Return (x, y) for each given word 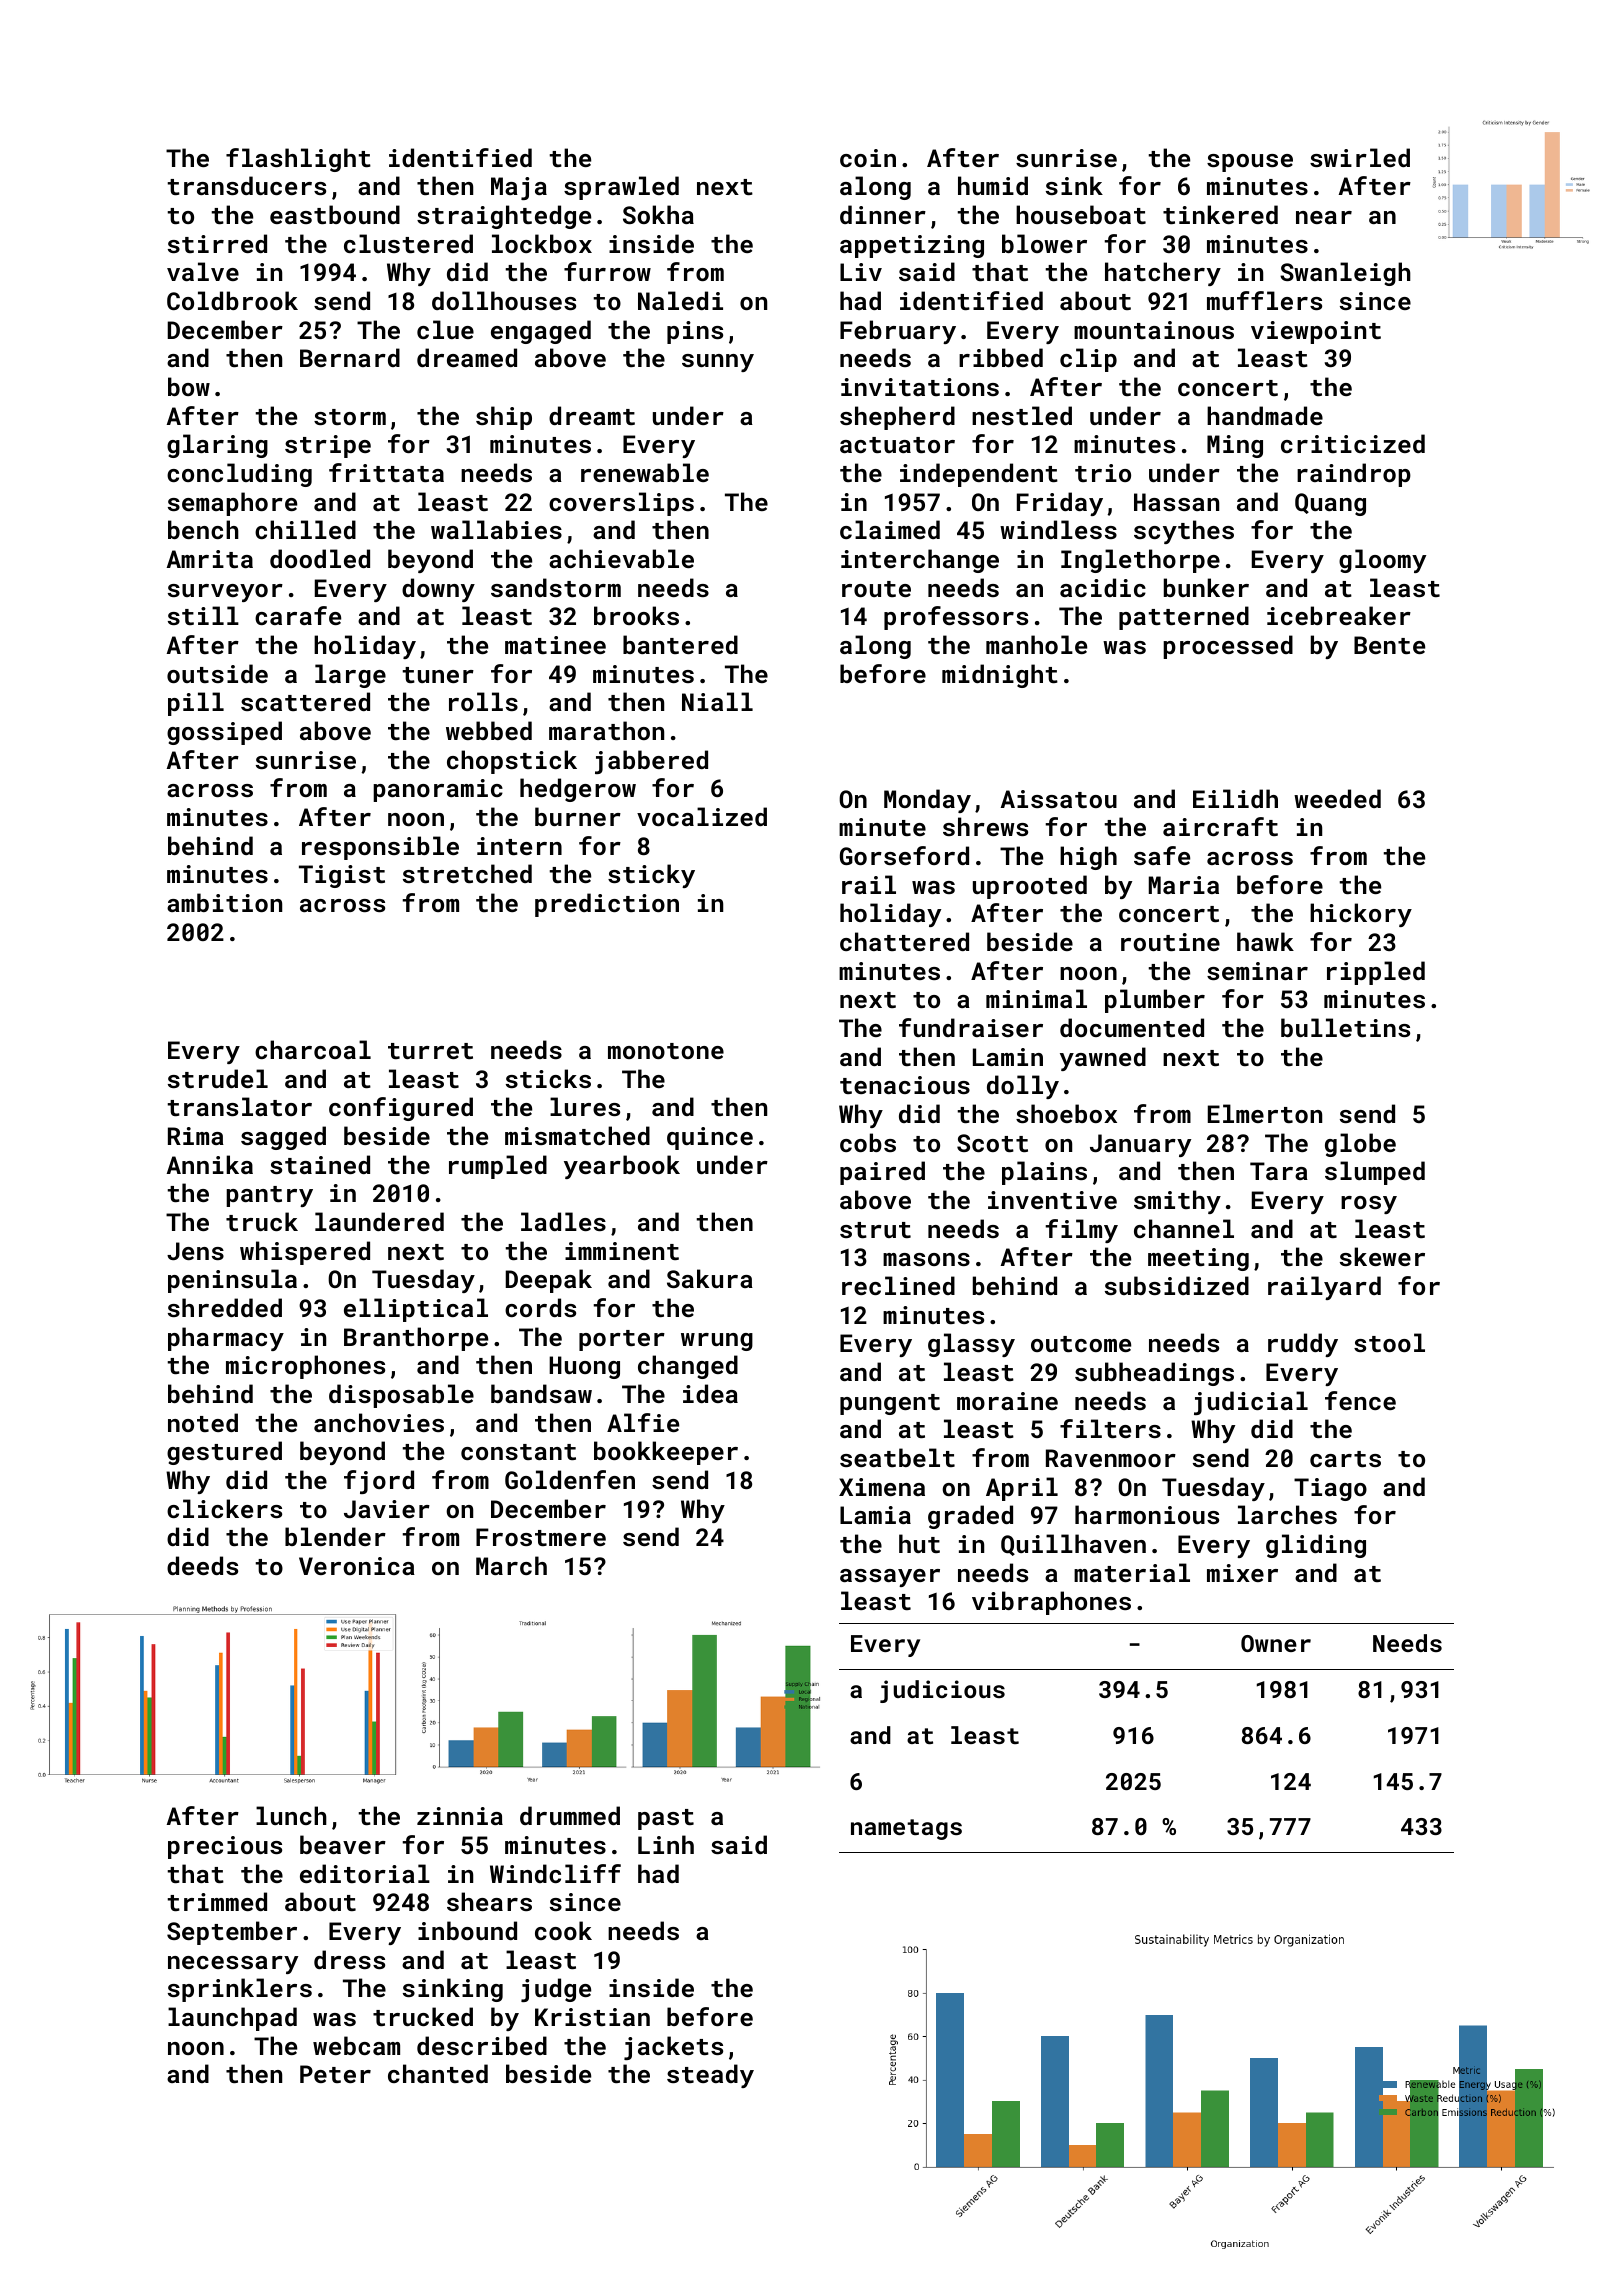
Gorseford (904, 855)
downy (438, 590)
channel (1184, 1228)
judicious (942, 1691)
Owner (1276, 1643)
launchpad (232, 2019)
